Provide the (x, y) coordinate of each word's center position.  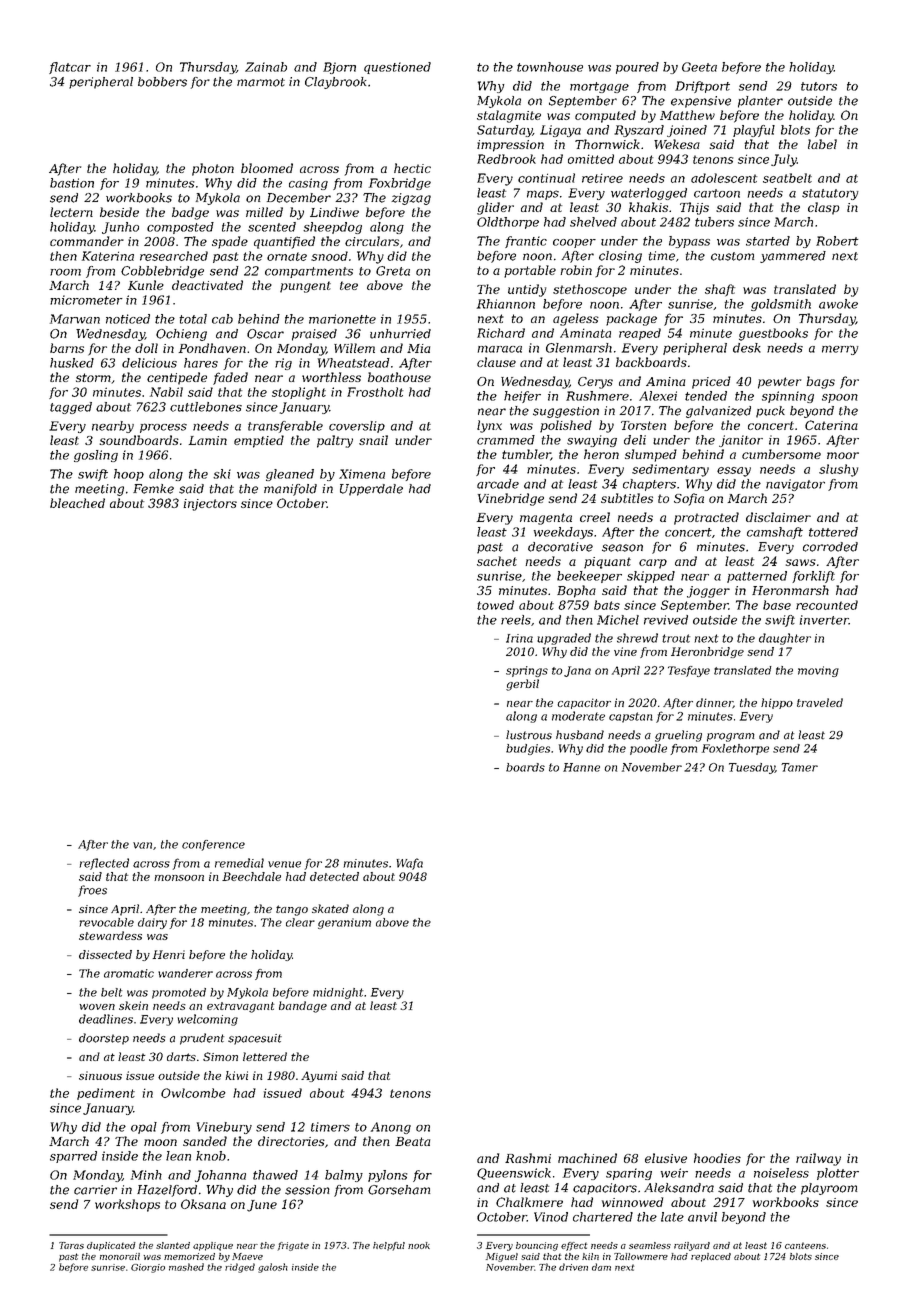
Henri (169, 954)
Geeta (699, 67)
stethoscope (590, 290)
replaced (711, 1257)
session (307, 1190)
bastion (72, 183)
